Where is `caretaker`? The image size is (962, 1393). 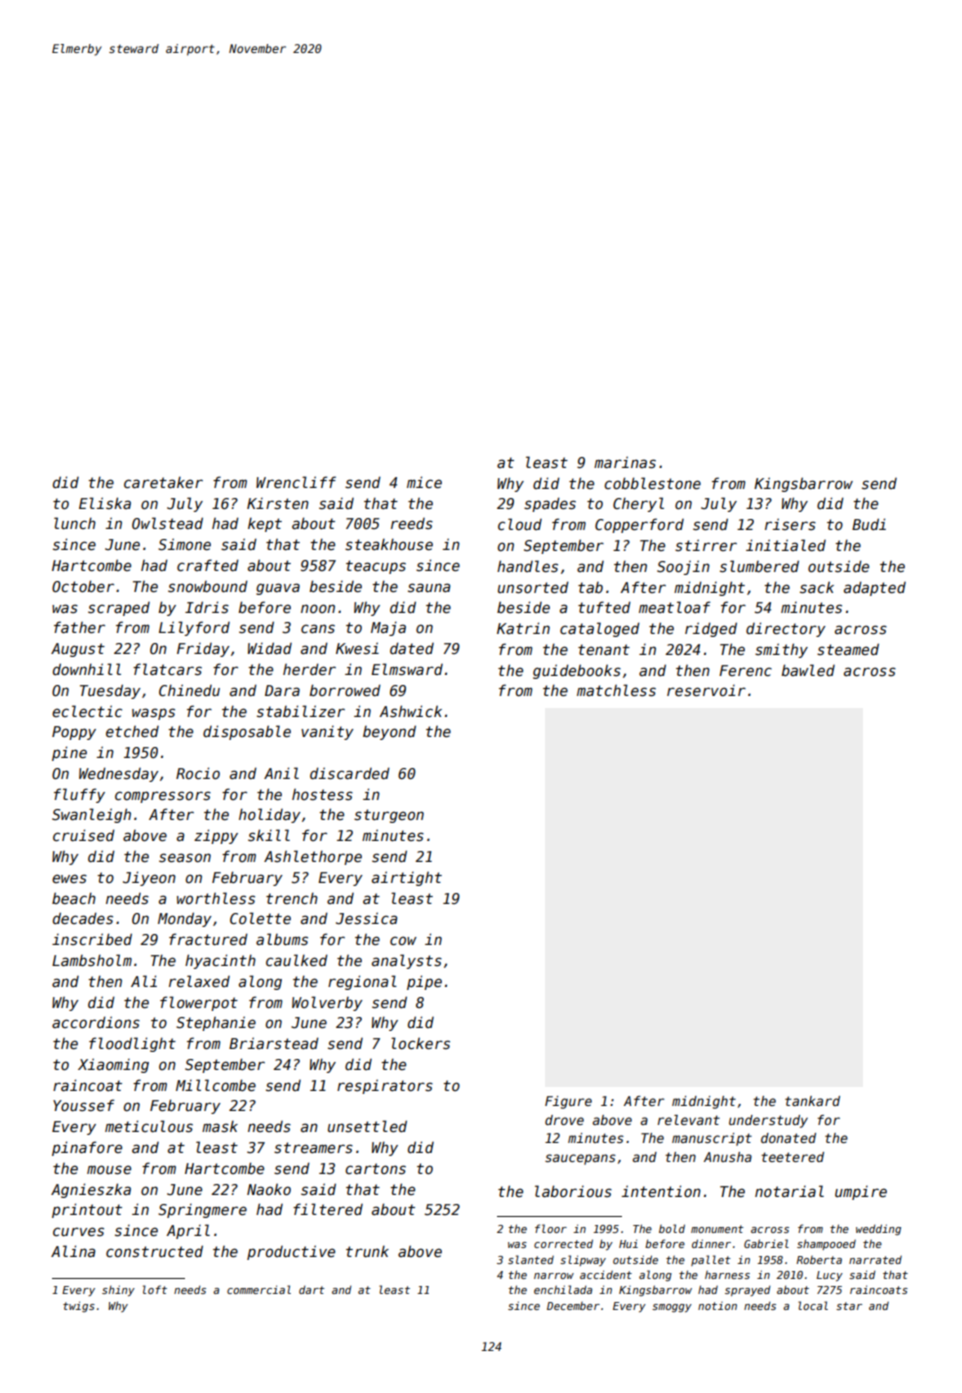
caretaker is located at coordinates (163, 482).
